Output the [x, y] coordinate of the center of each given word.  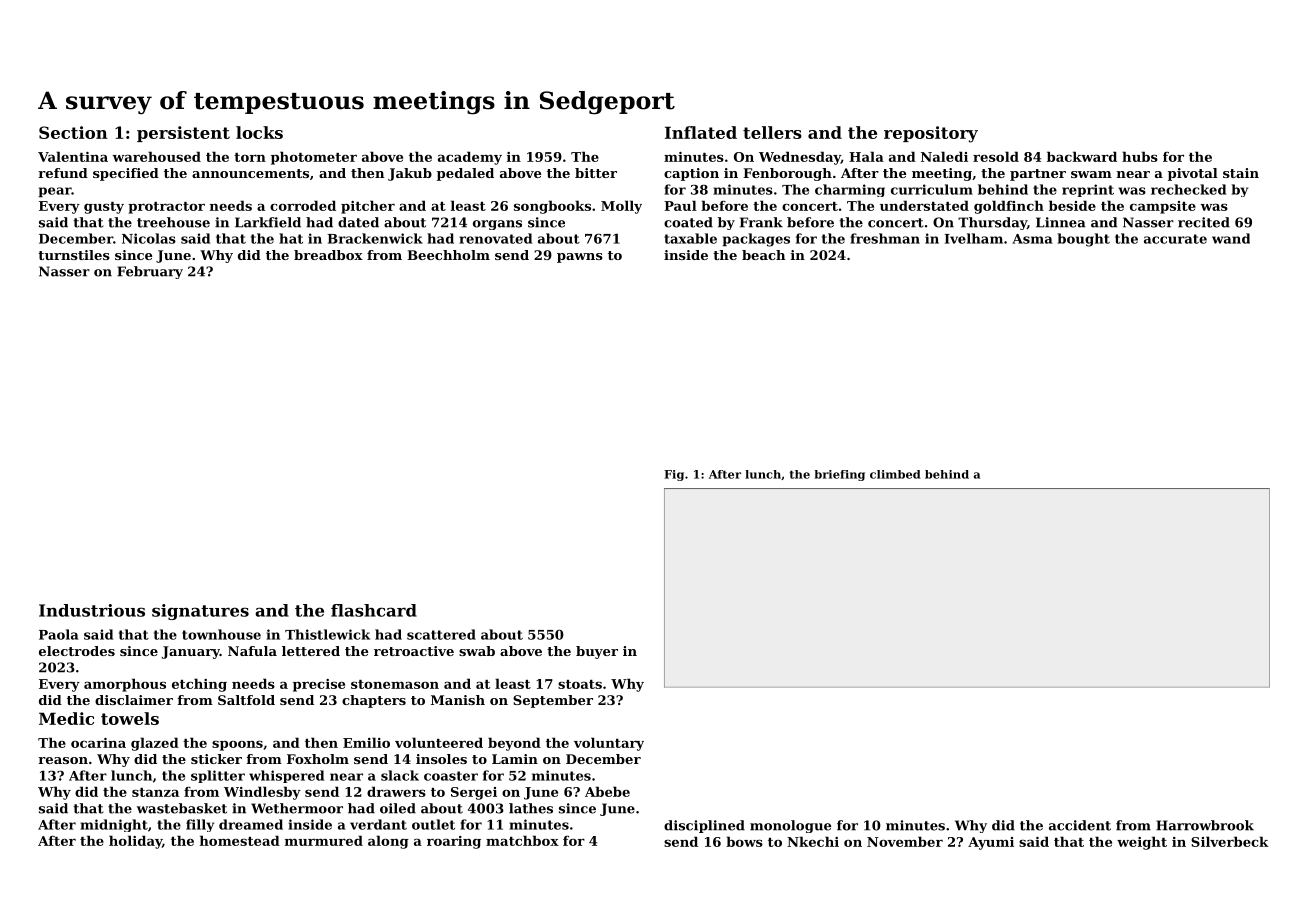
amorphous [125, 685]
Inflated [701, 132]
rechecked [1188, 189]
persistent [183, 134]
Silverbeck [1230, 841]
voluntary [609, 744]
